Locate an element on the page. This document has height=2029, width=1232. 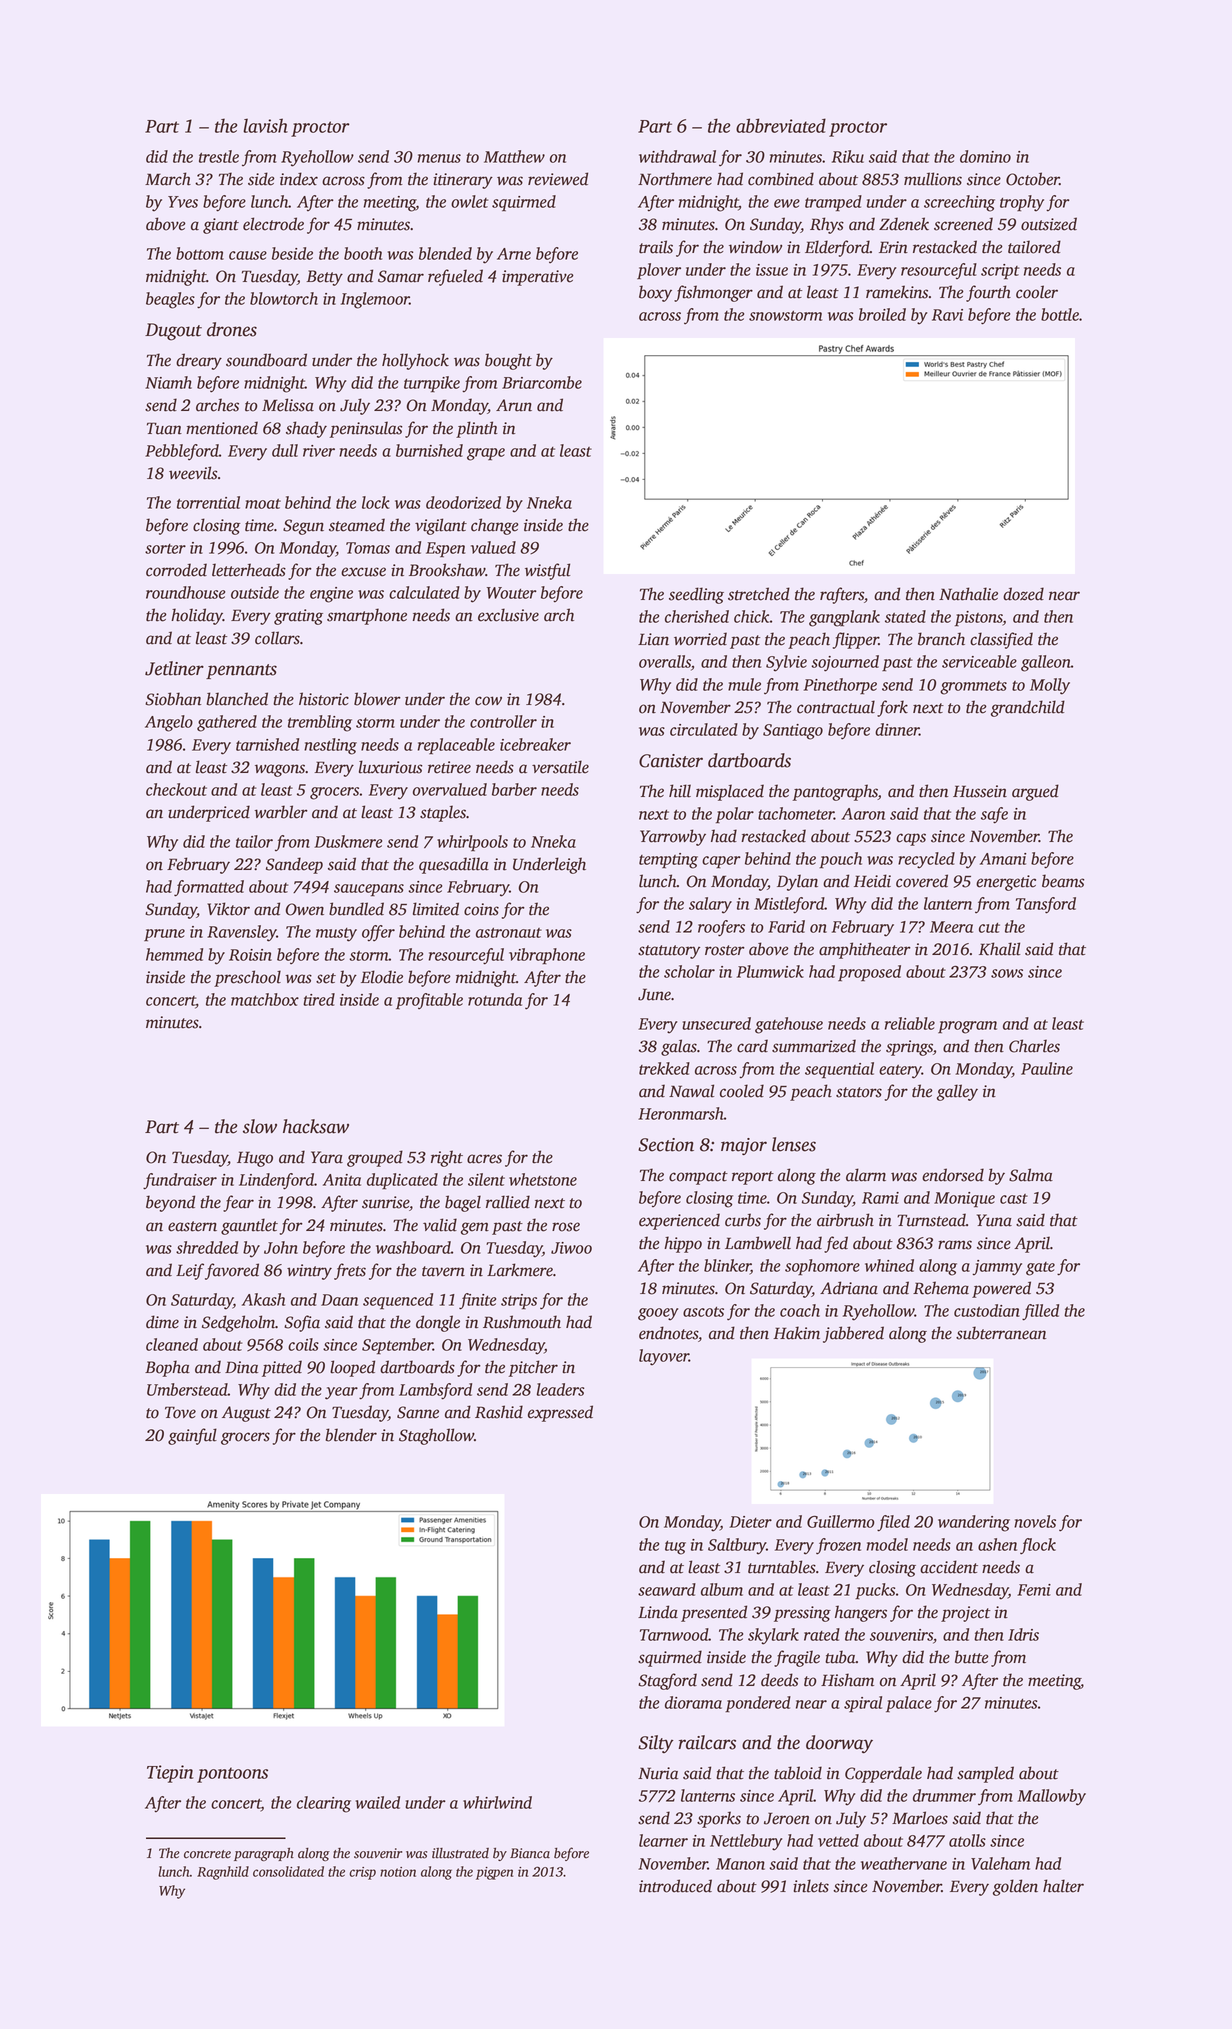
Ravi is located at coordinates (947, 315).
